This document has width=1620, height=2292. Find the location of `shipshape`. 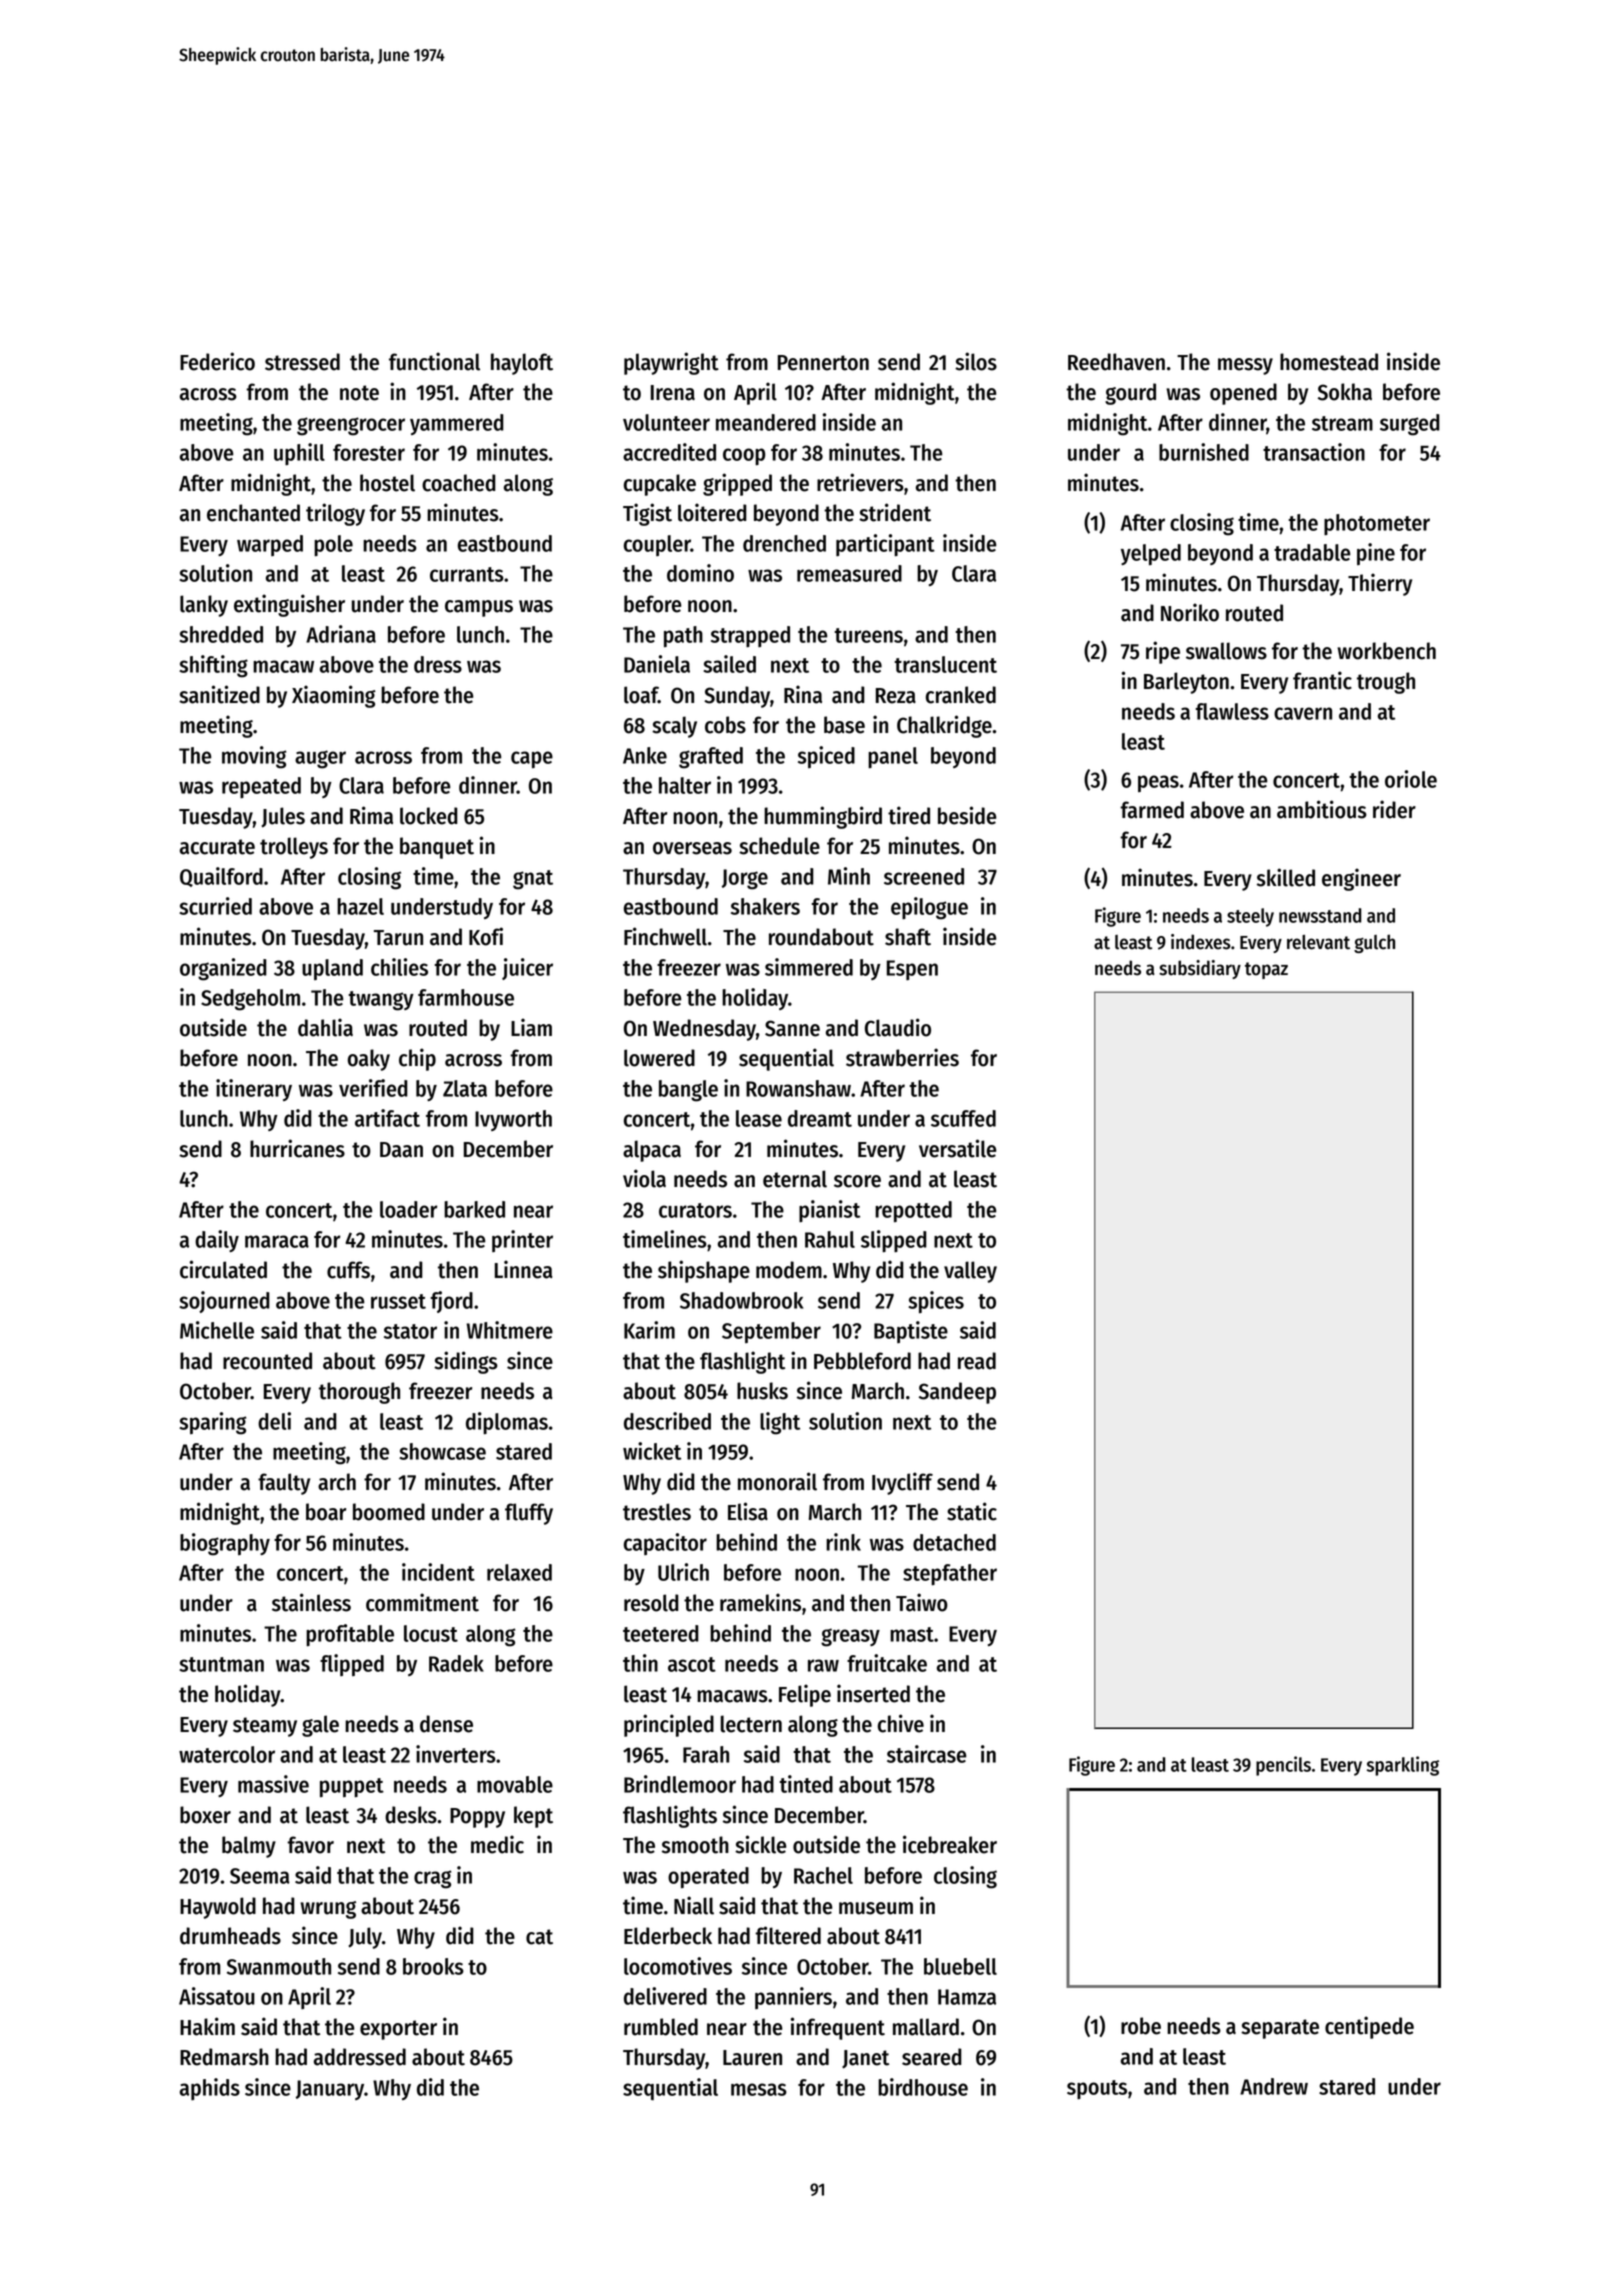

shipshape is located at coordinates (704, 1271).
